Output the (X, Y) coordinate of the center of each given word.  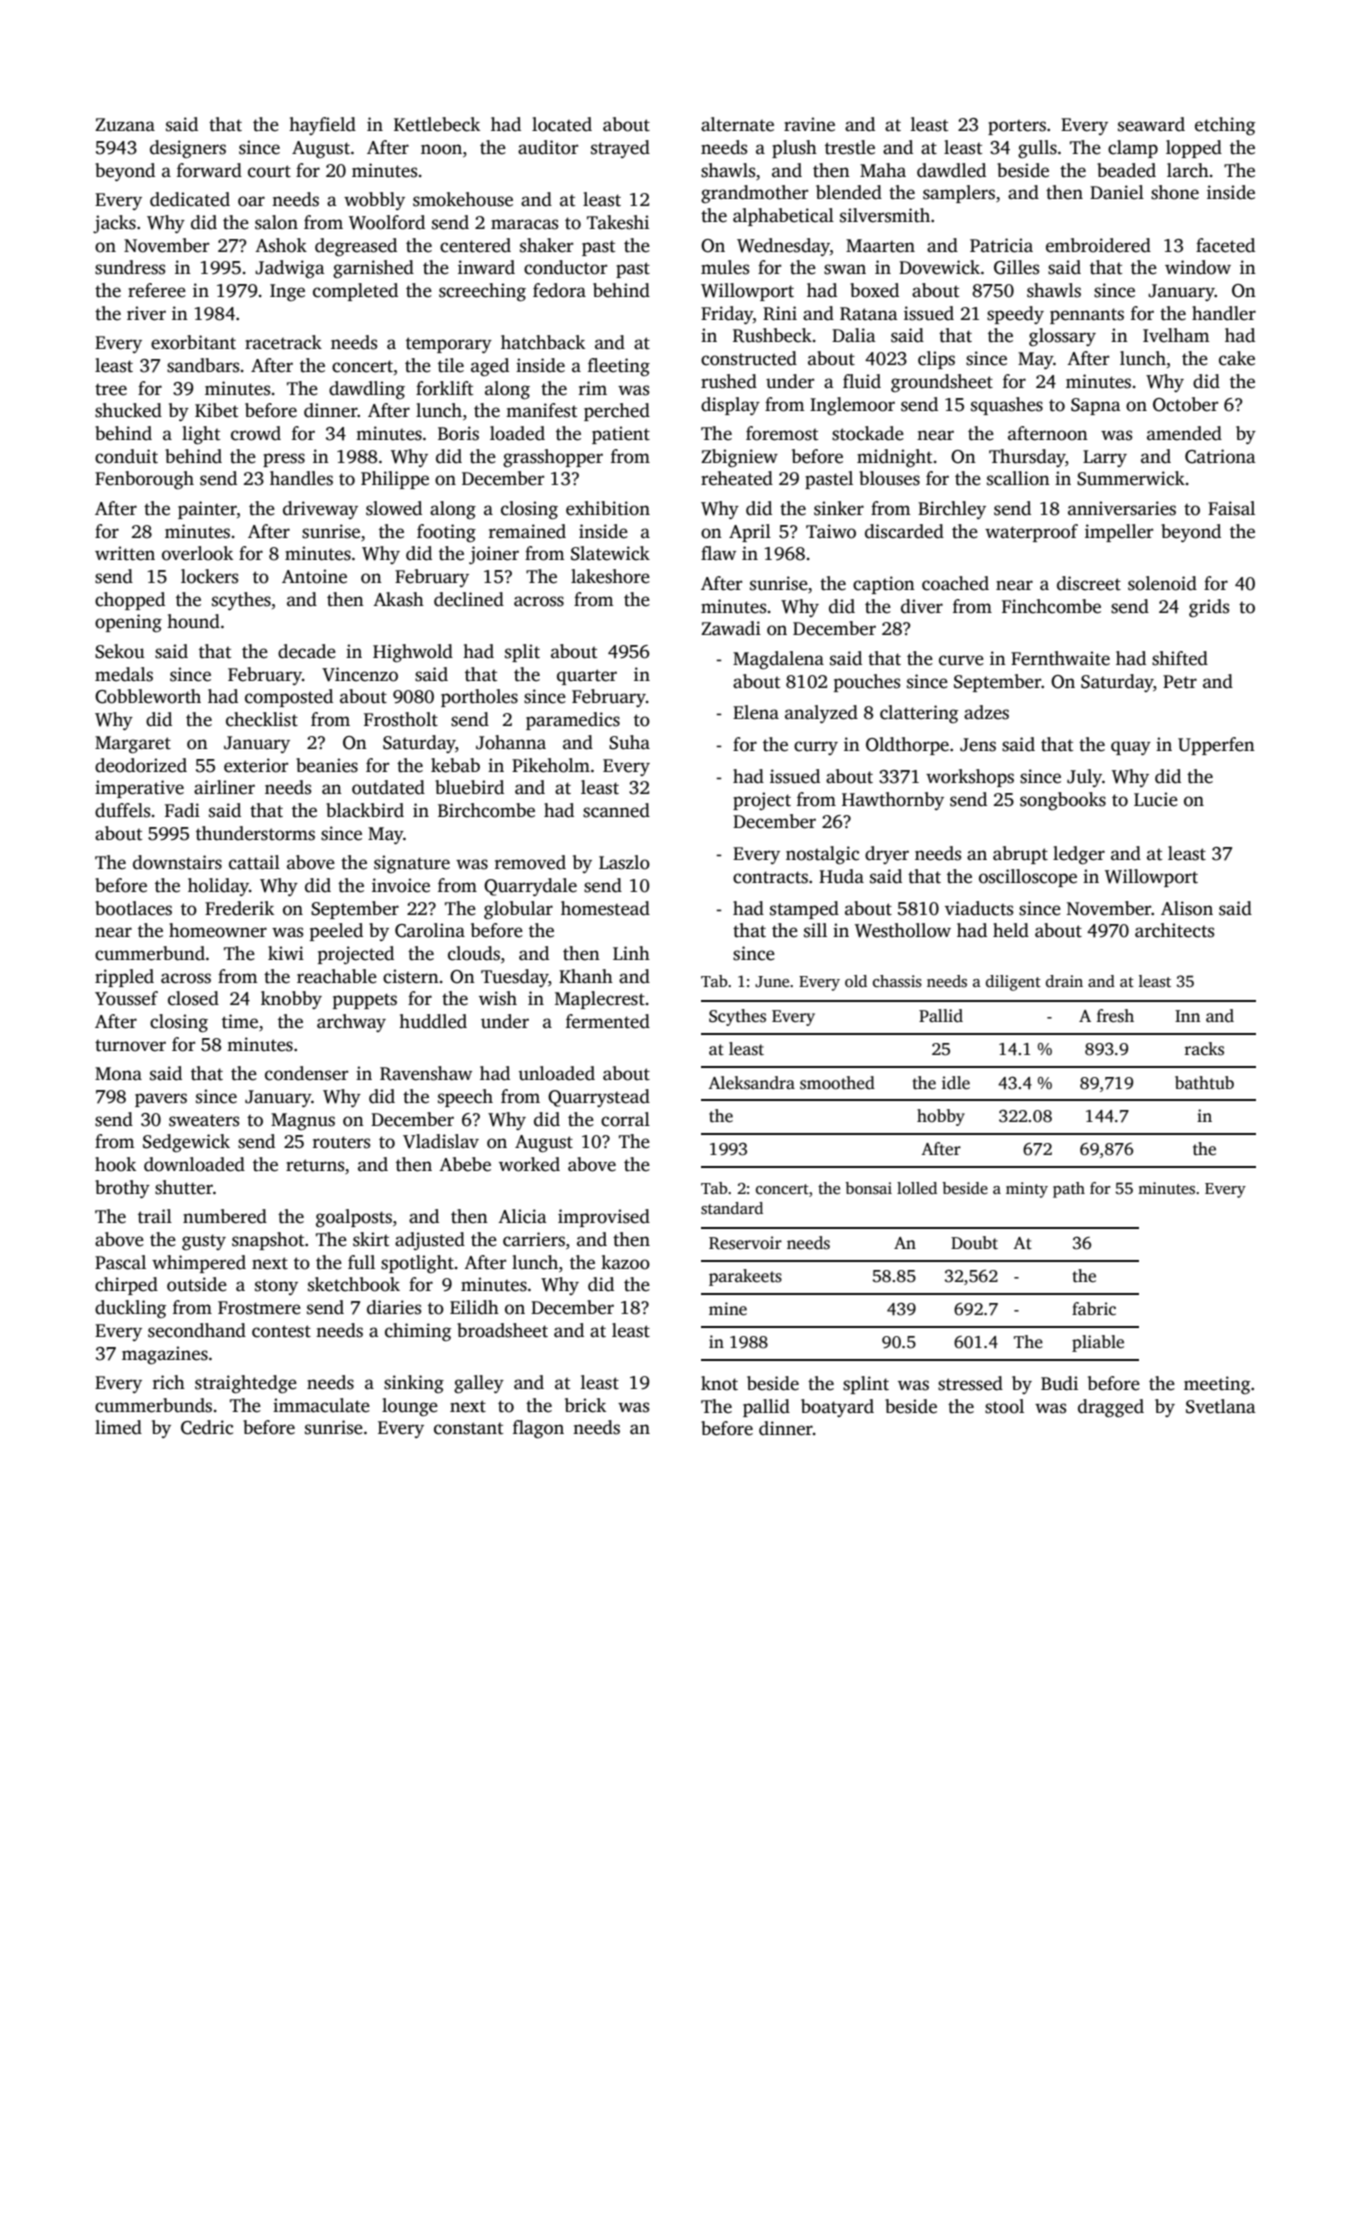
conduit (126, 456)
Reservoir (745, 1243)
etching (1225, 126)
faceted (1225, 245)
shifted (1180, 658)
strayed (620, 149)
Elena (756, 712)
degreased (356, 247)
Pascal (120, 1262)
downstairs (177, 862)
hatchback (543, 342)
